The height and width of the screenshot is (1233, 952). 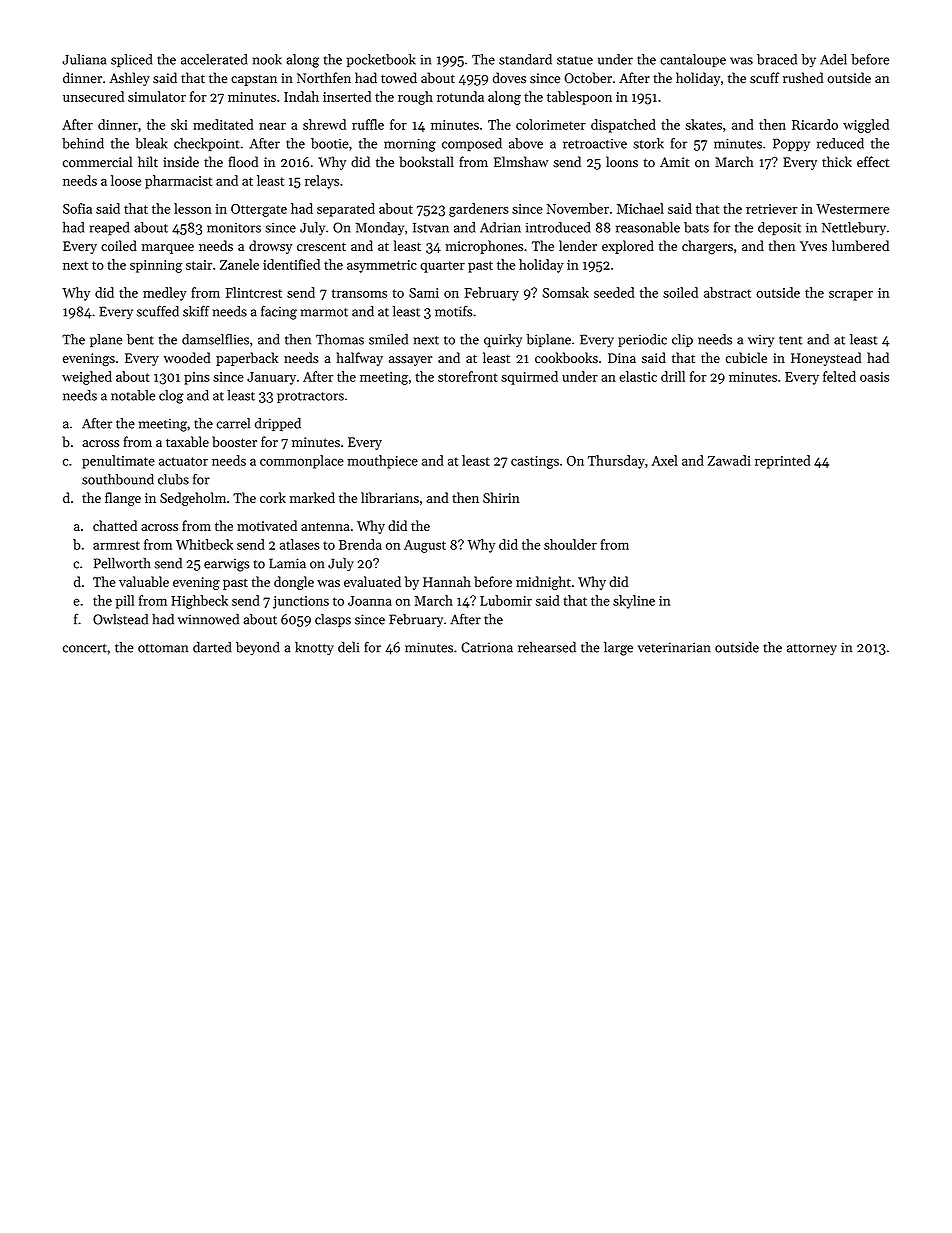 I want to click on pocketbook, so click(x=381, y=60).
